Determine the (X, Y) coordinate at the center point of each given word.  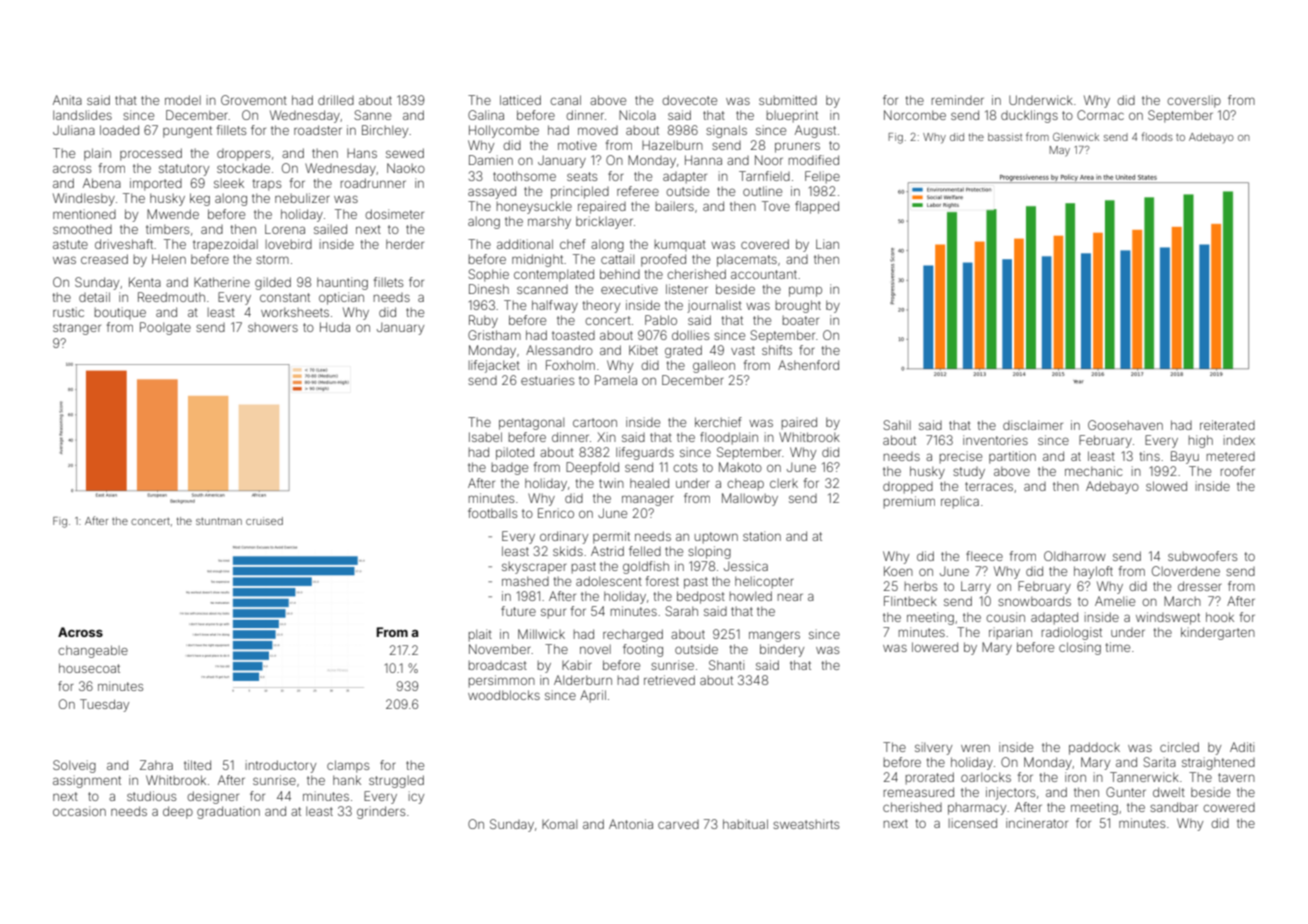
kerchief (718, 422)
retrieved (669, 680)
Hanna (703, 160)
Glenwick (1076, 136)
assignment (87, 781)
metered (1231, 456)
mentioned (84, 214)
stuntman (219, 521)
